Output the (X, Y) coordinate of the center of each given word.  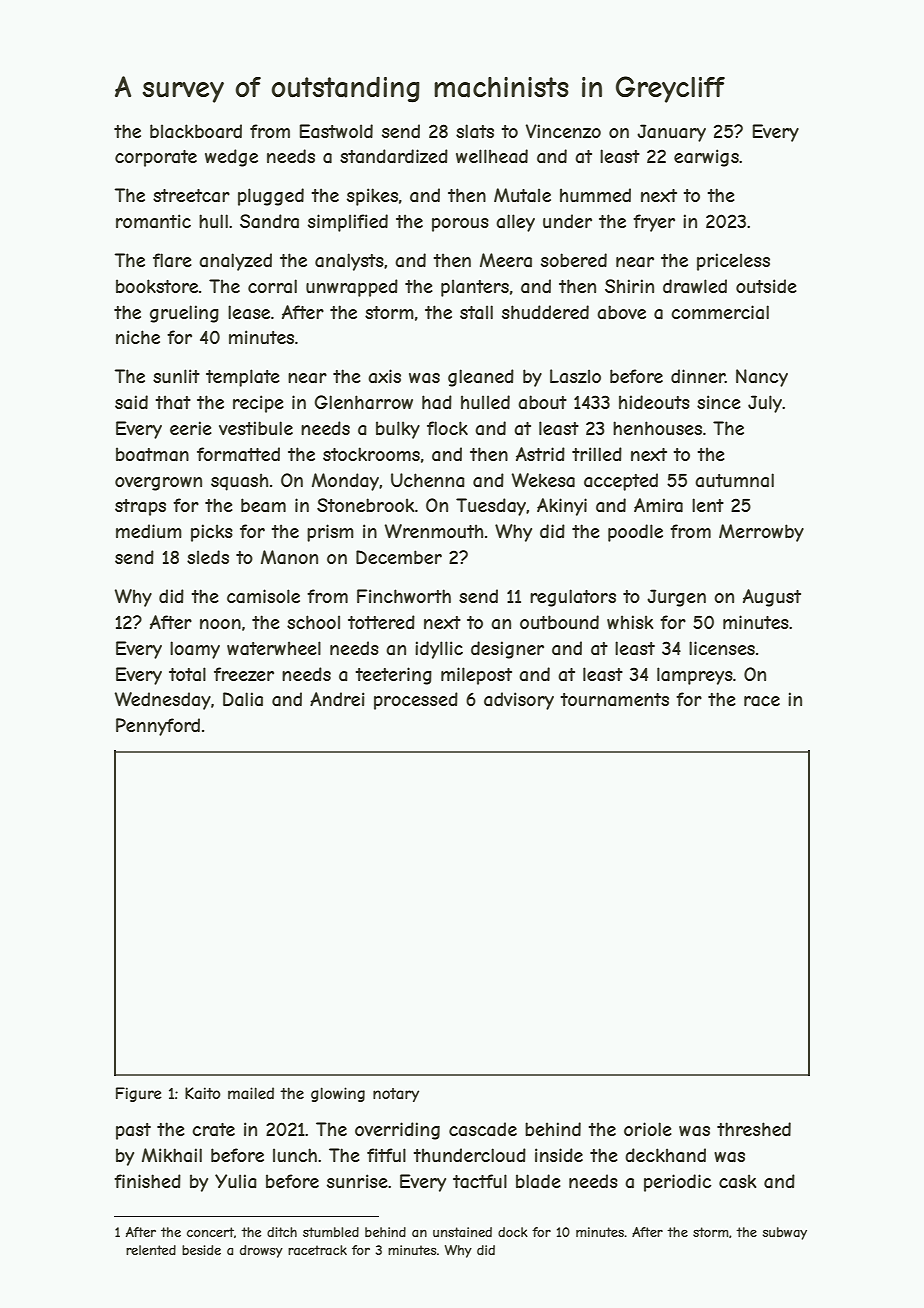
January (671, 133)
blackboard (196, 131)
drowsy (261, 1251)
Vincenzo (563, 131)
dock (513, 1232)
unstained (462, 1232)
